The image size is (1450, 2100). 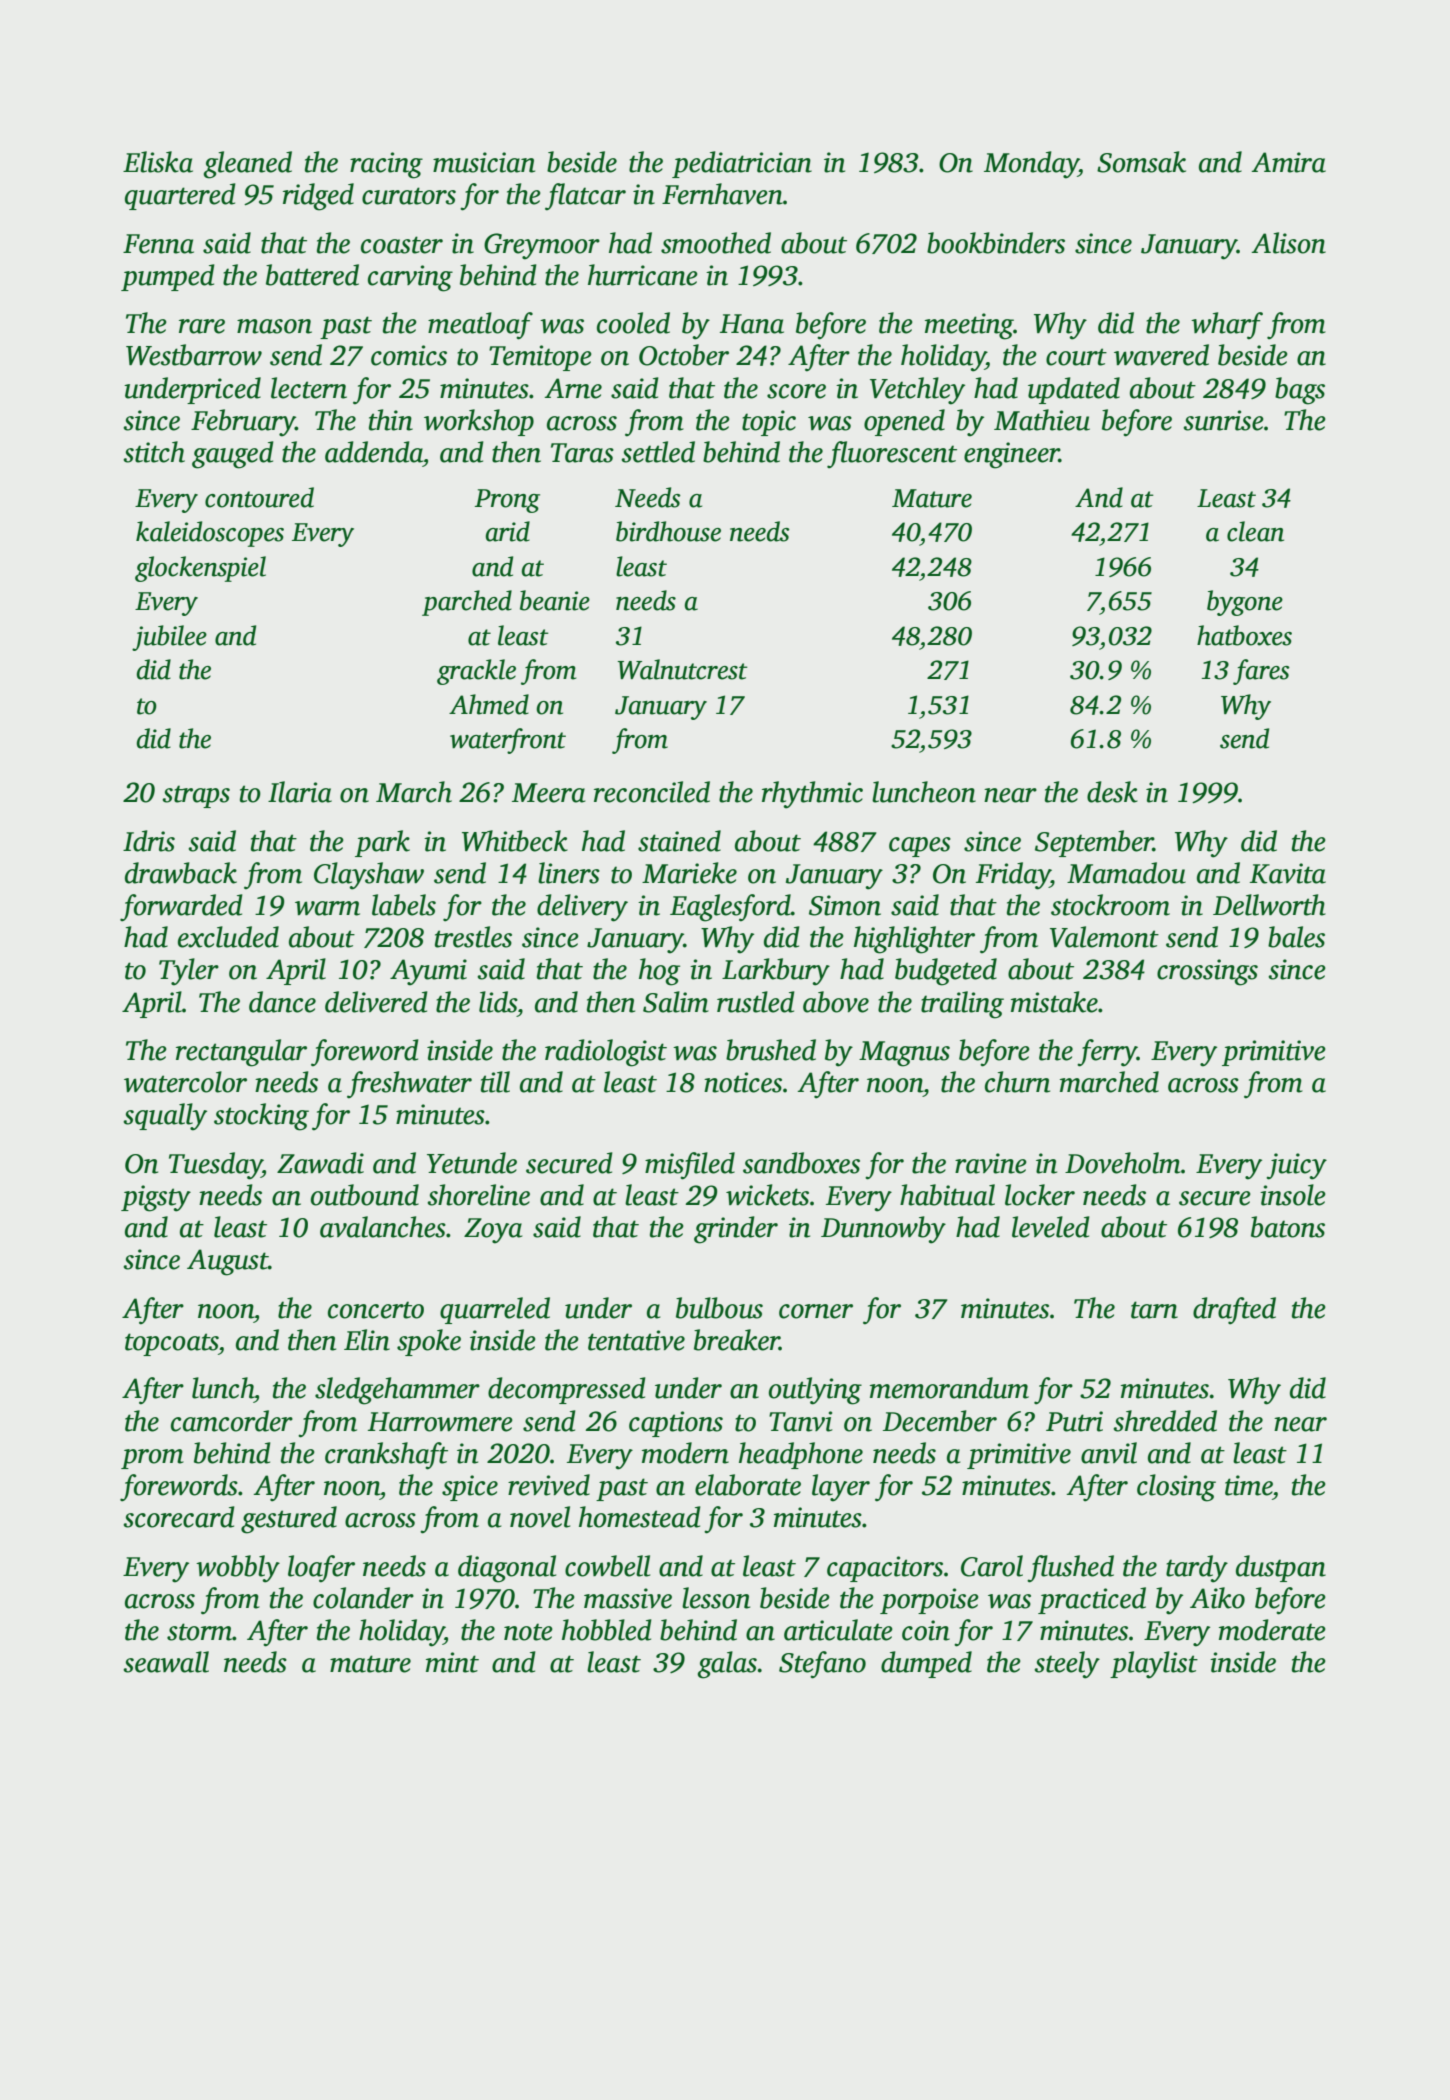 What do you see at coordinates (232, 1421) in the screenshot?
I see `camcorder` at bounding box center [232, 1421].
